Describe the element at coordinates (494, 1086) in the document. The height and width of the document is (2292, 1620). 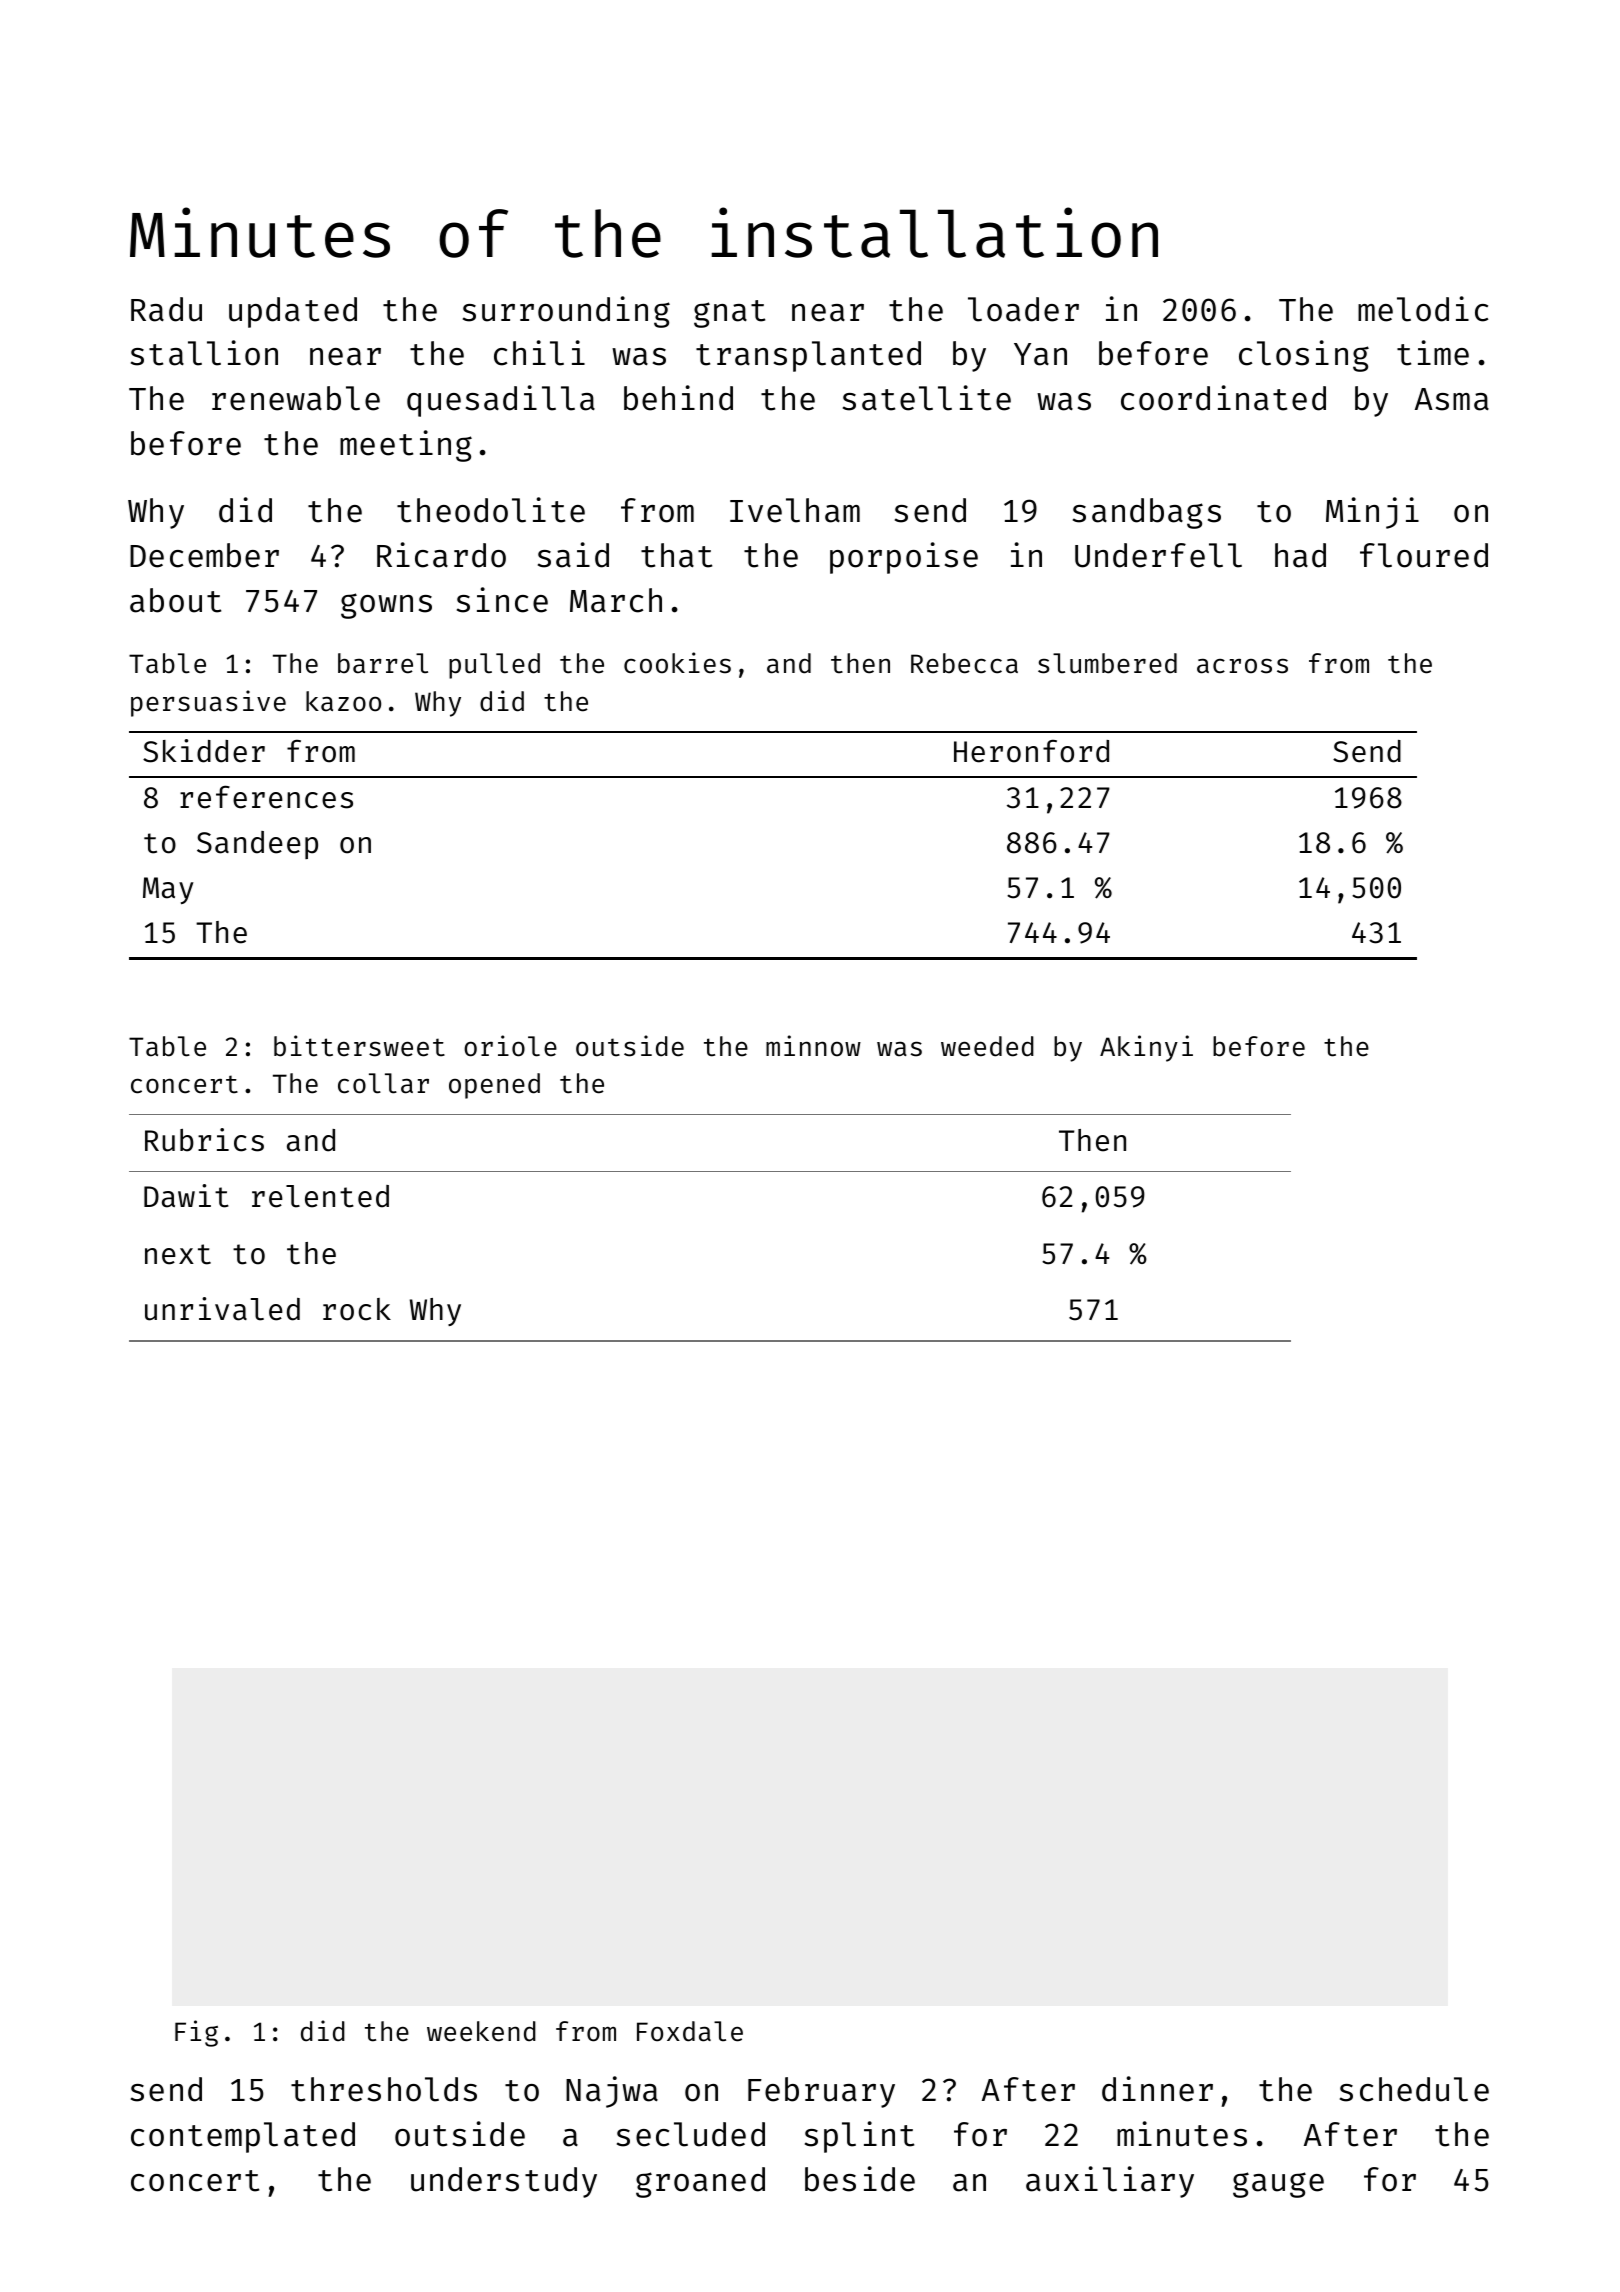
I see `opened` at that location.
